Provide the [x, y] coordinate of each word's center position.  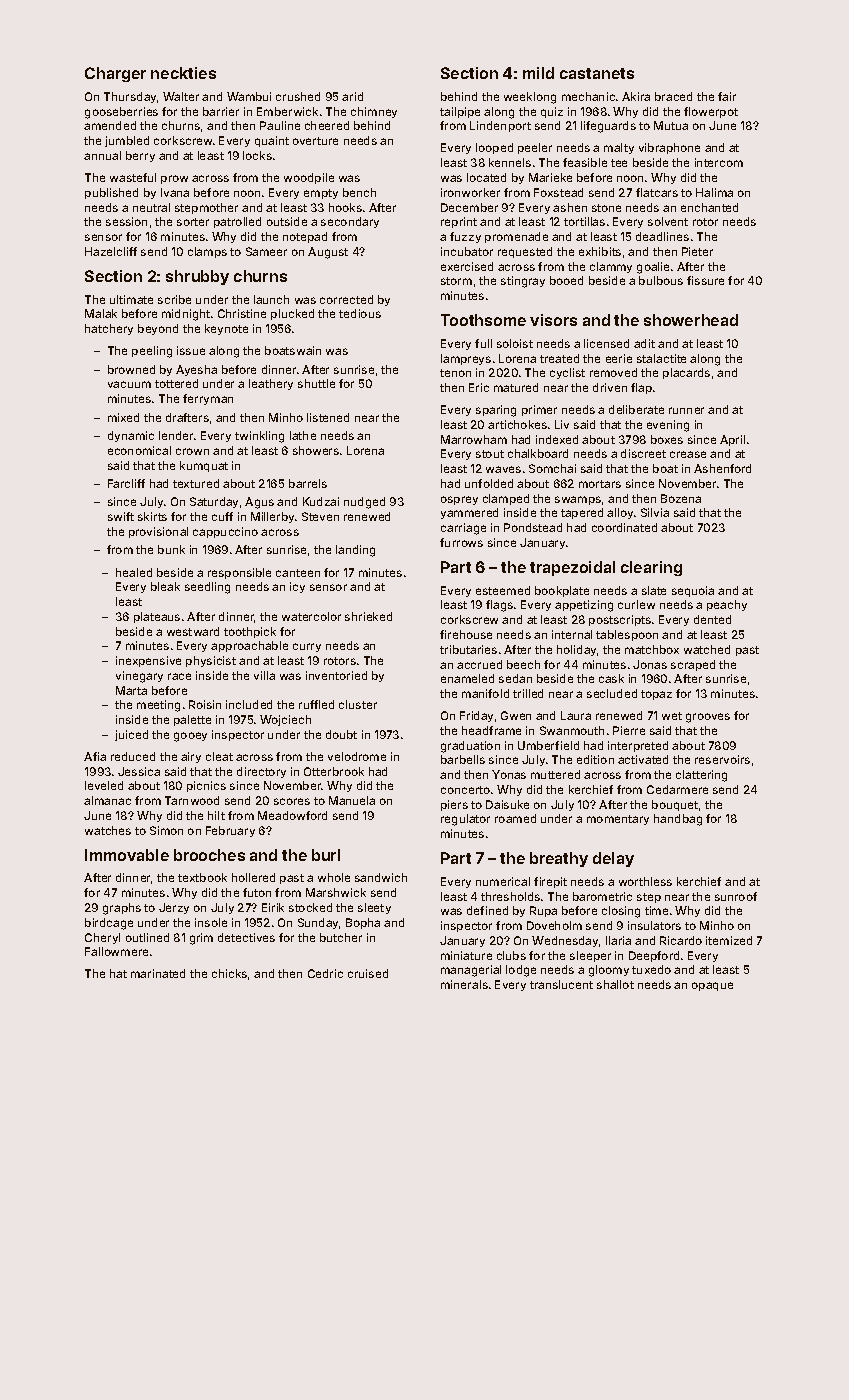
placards [686, 373]
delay [613, 859]
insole [211, 922]
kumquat [204, 466]
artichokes [517, 424]
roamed [515, 818]
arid [352, 96]
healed [134, 572]
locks [257, 155]
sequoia [693, 591]
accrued [479, 664]
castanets [597, 73]
